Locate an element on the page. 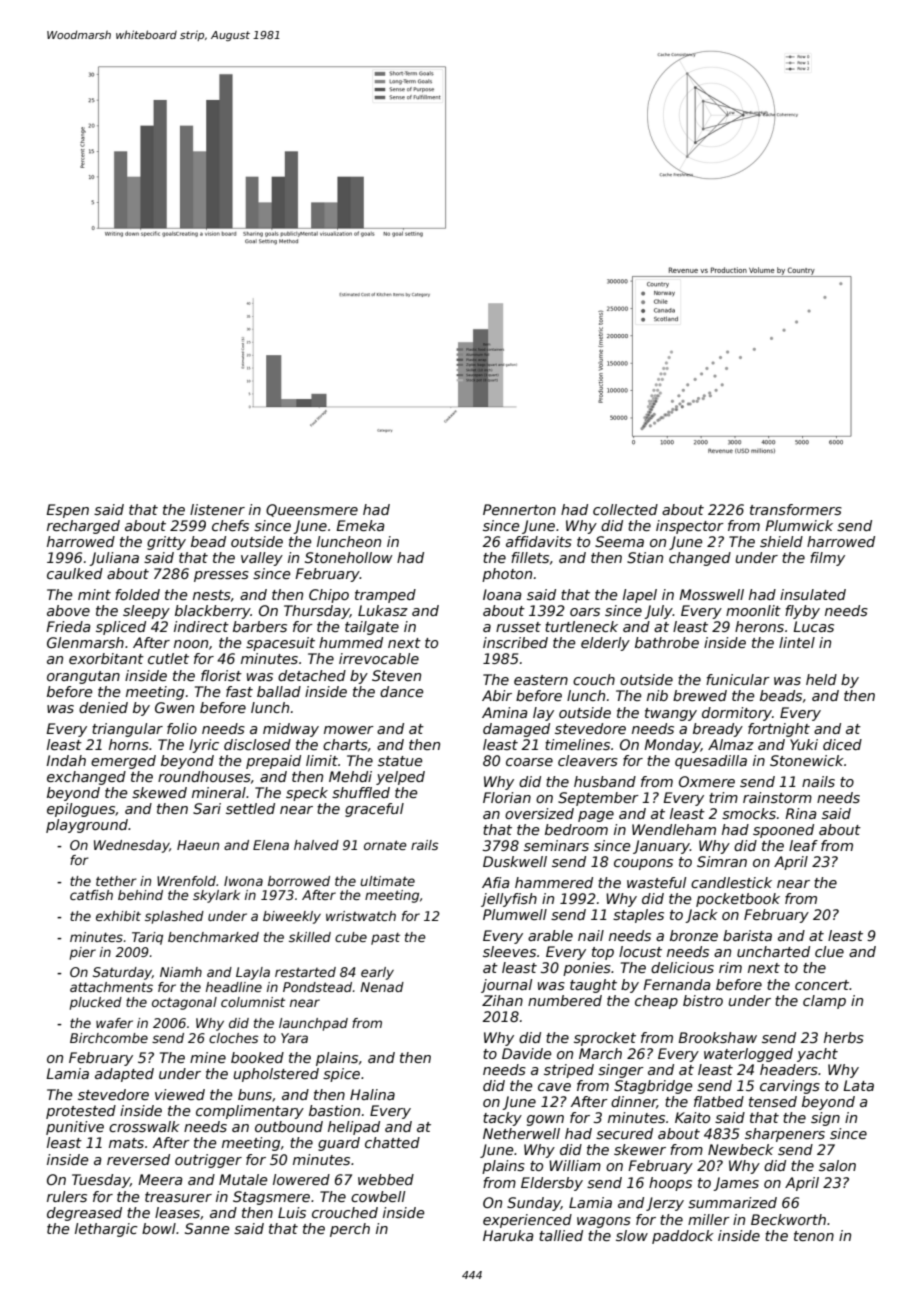 Image resolution: width=924 pixels, height=1308 pixels. inscribed is located at coordinates (515, 642).
